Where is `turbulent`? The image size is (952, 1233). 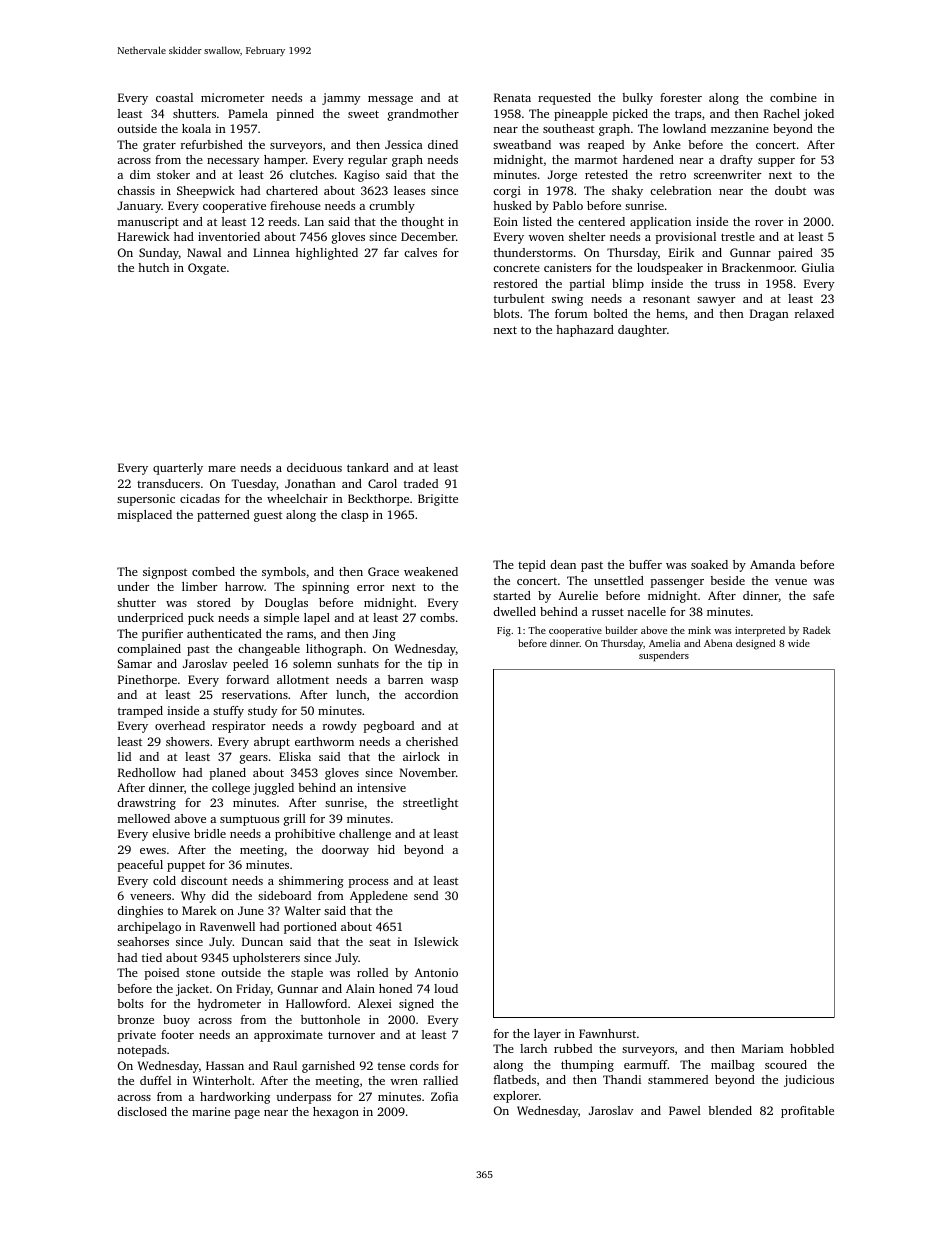 turbulent is located at coordinates (519, 298).
